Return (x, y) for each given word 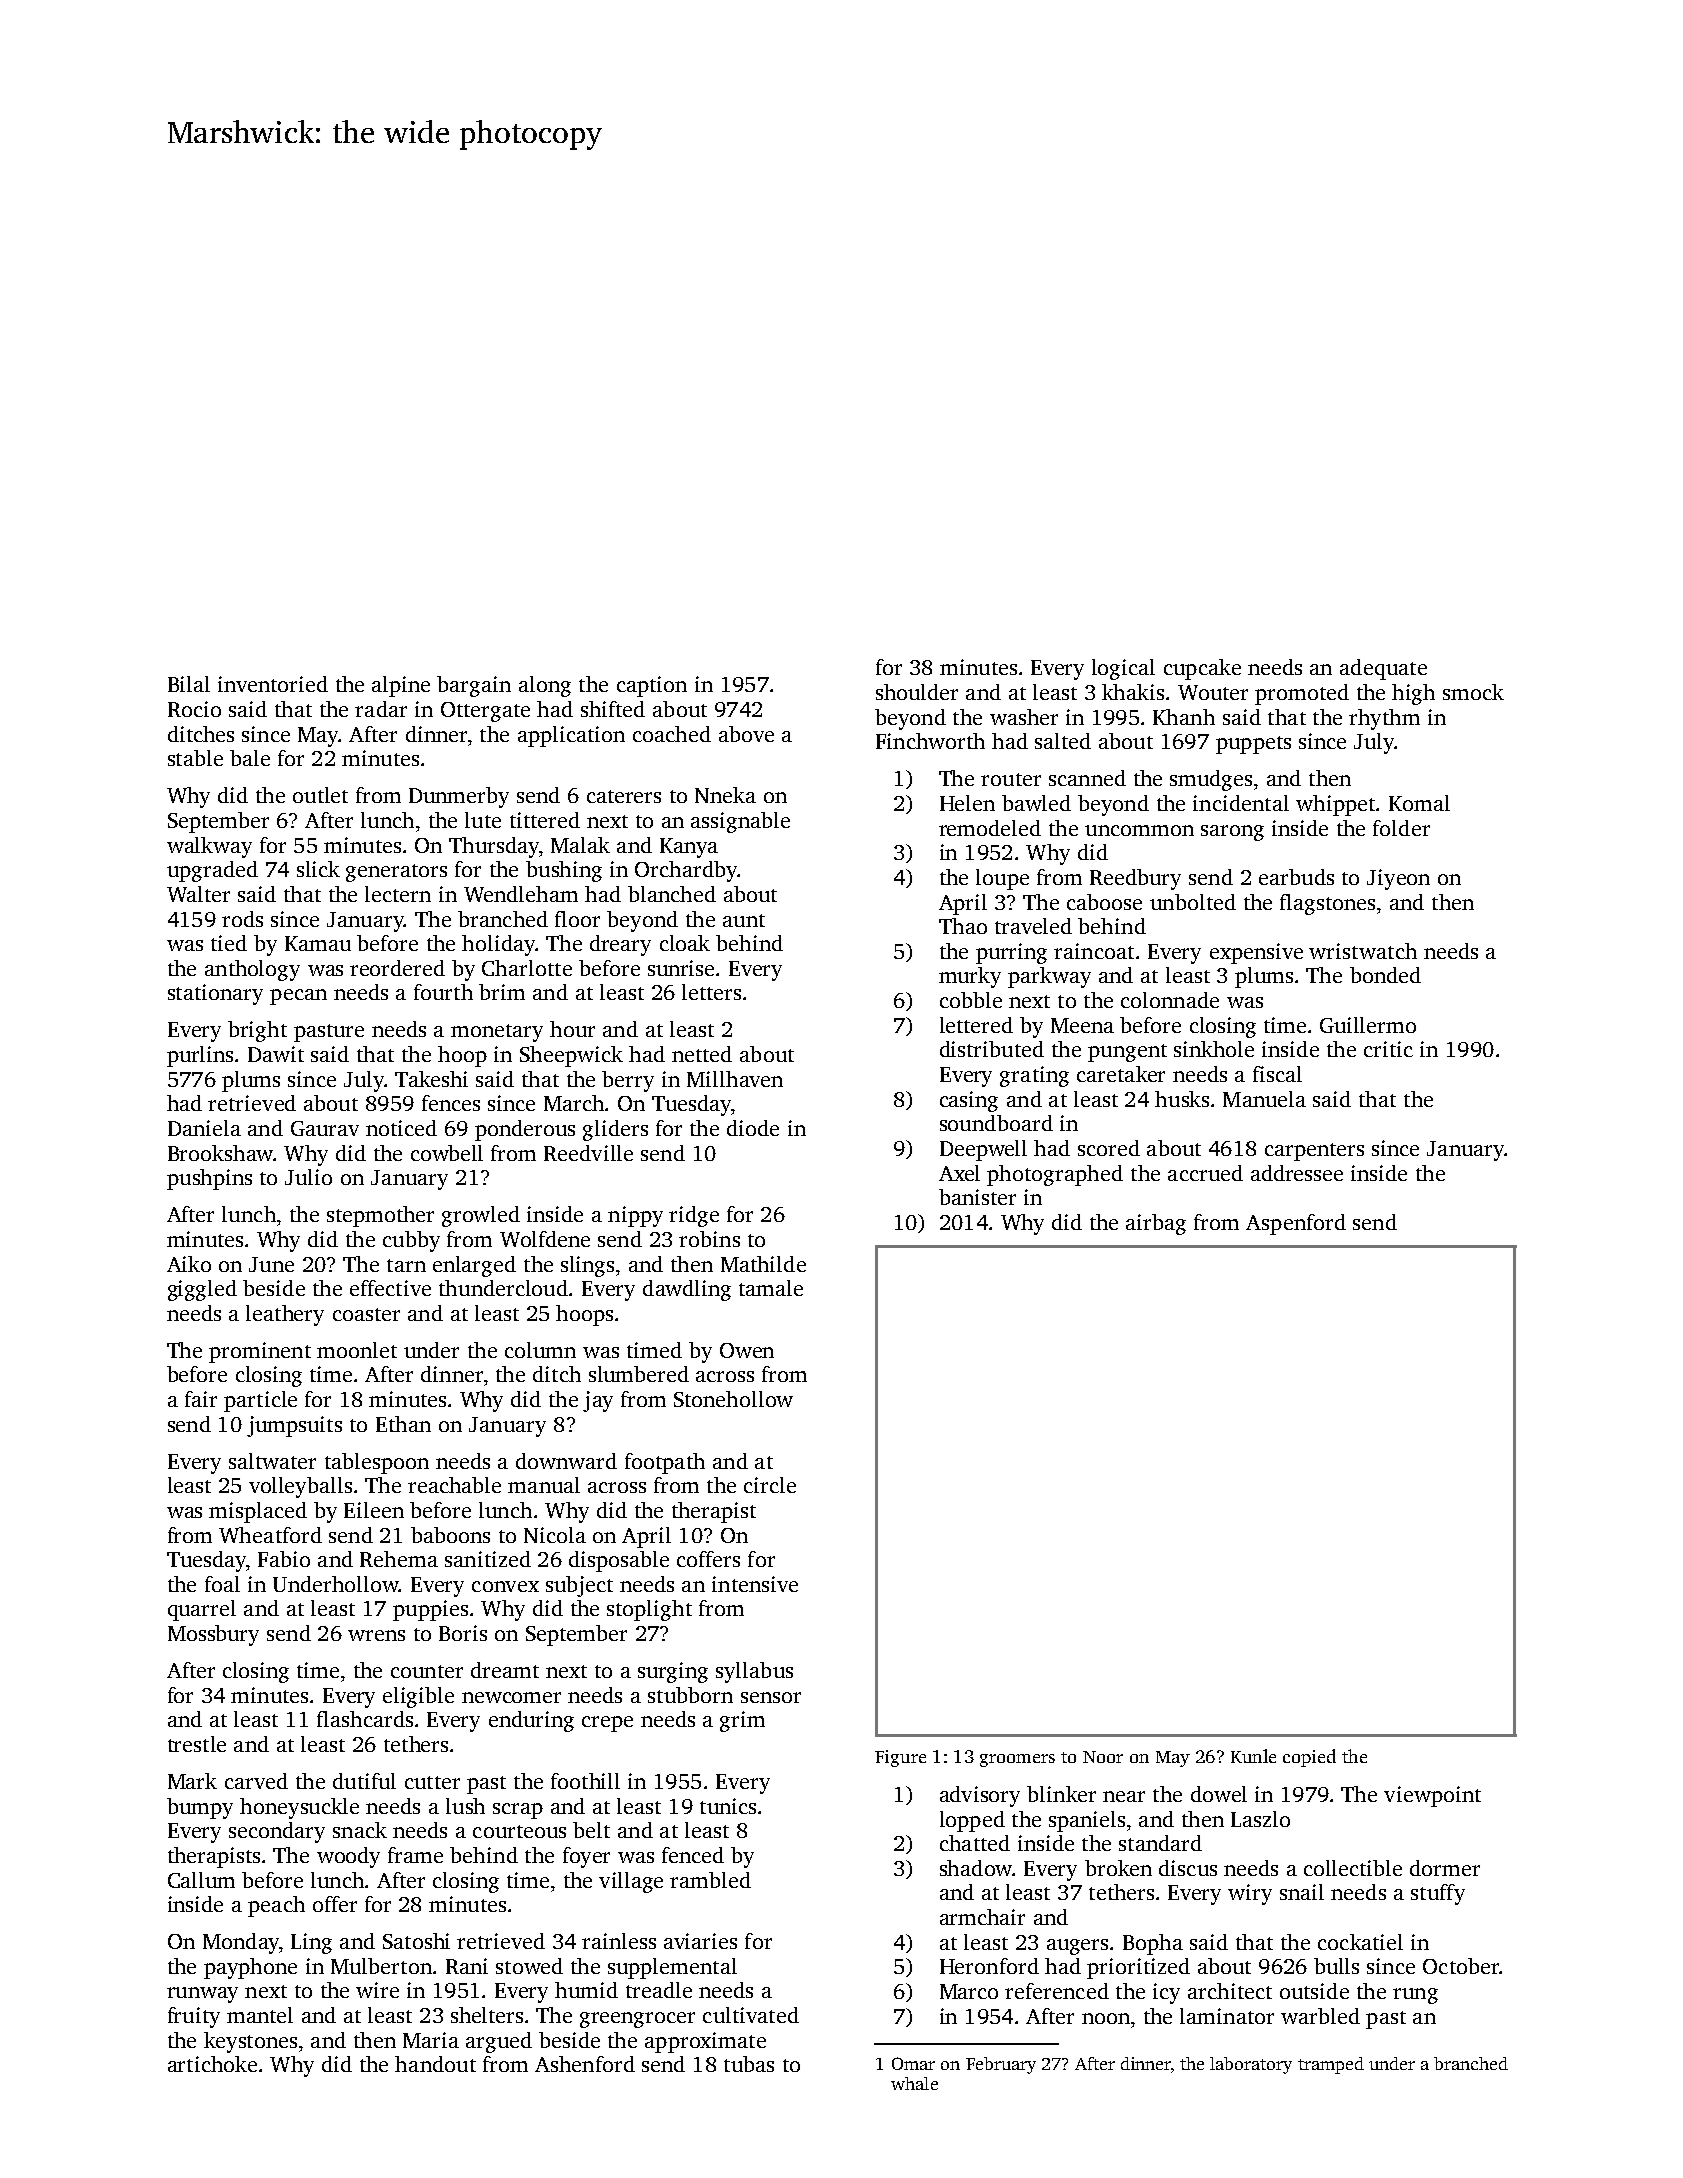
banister (977, 1197)
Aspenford (1296, 1224)
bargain (474, 686)
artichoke (212, 2064)
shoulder (917, 692)
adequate (1383, 669)
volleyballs (300, 1487)
